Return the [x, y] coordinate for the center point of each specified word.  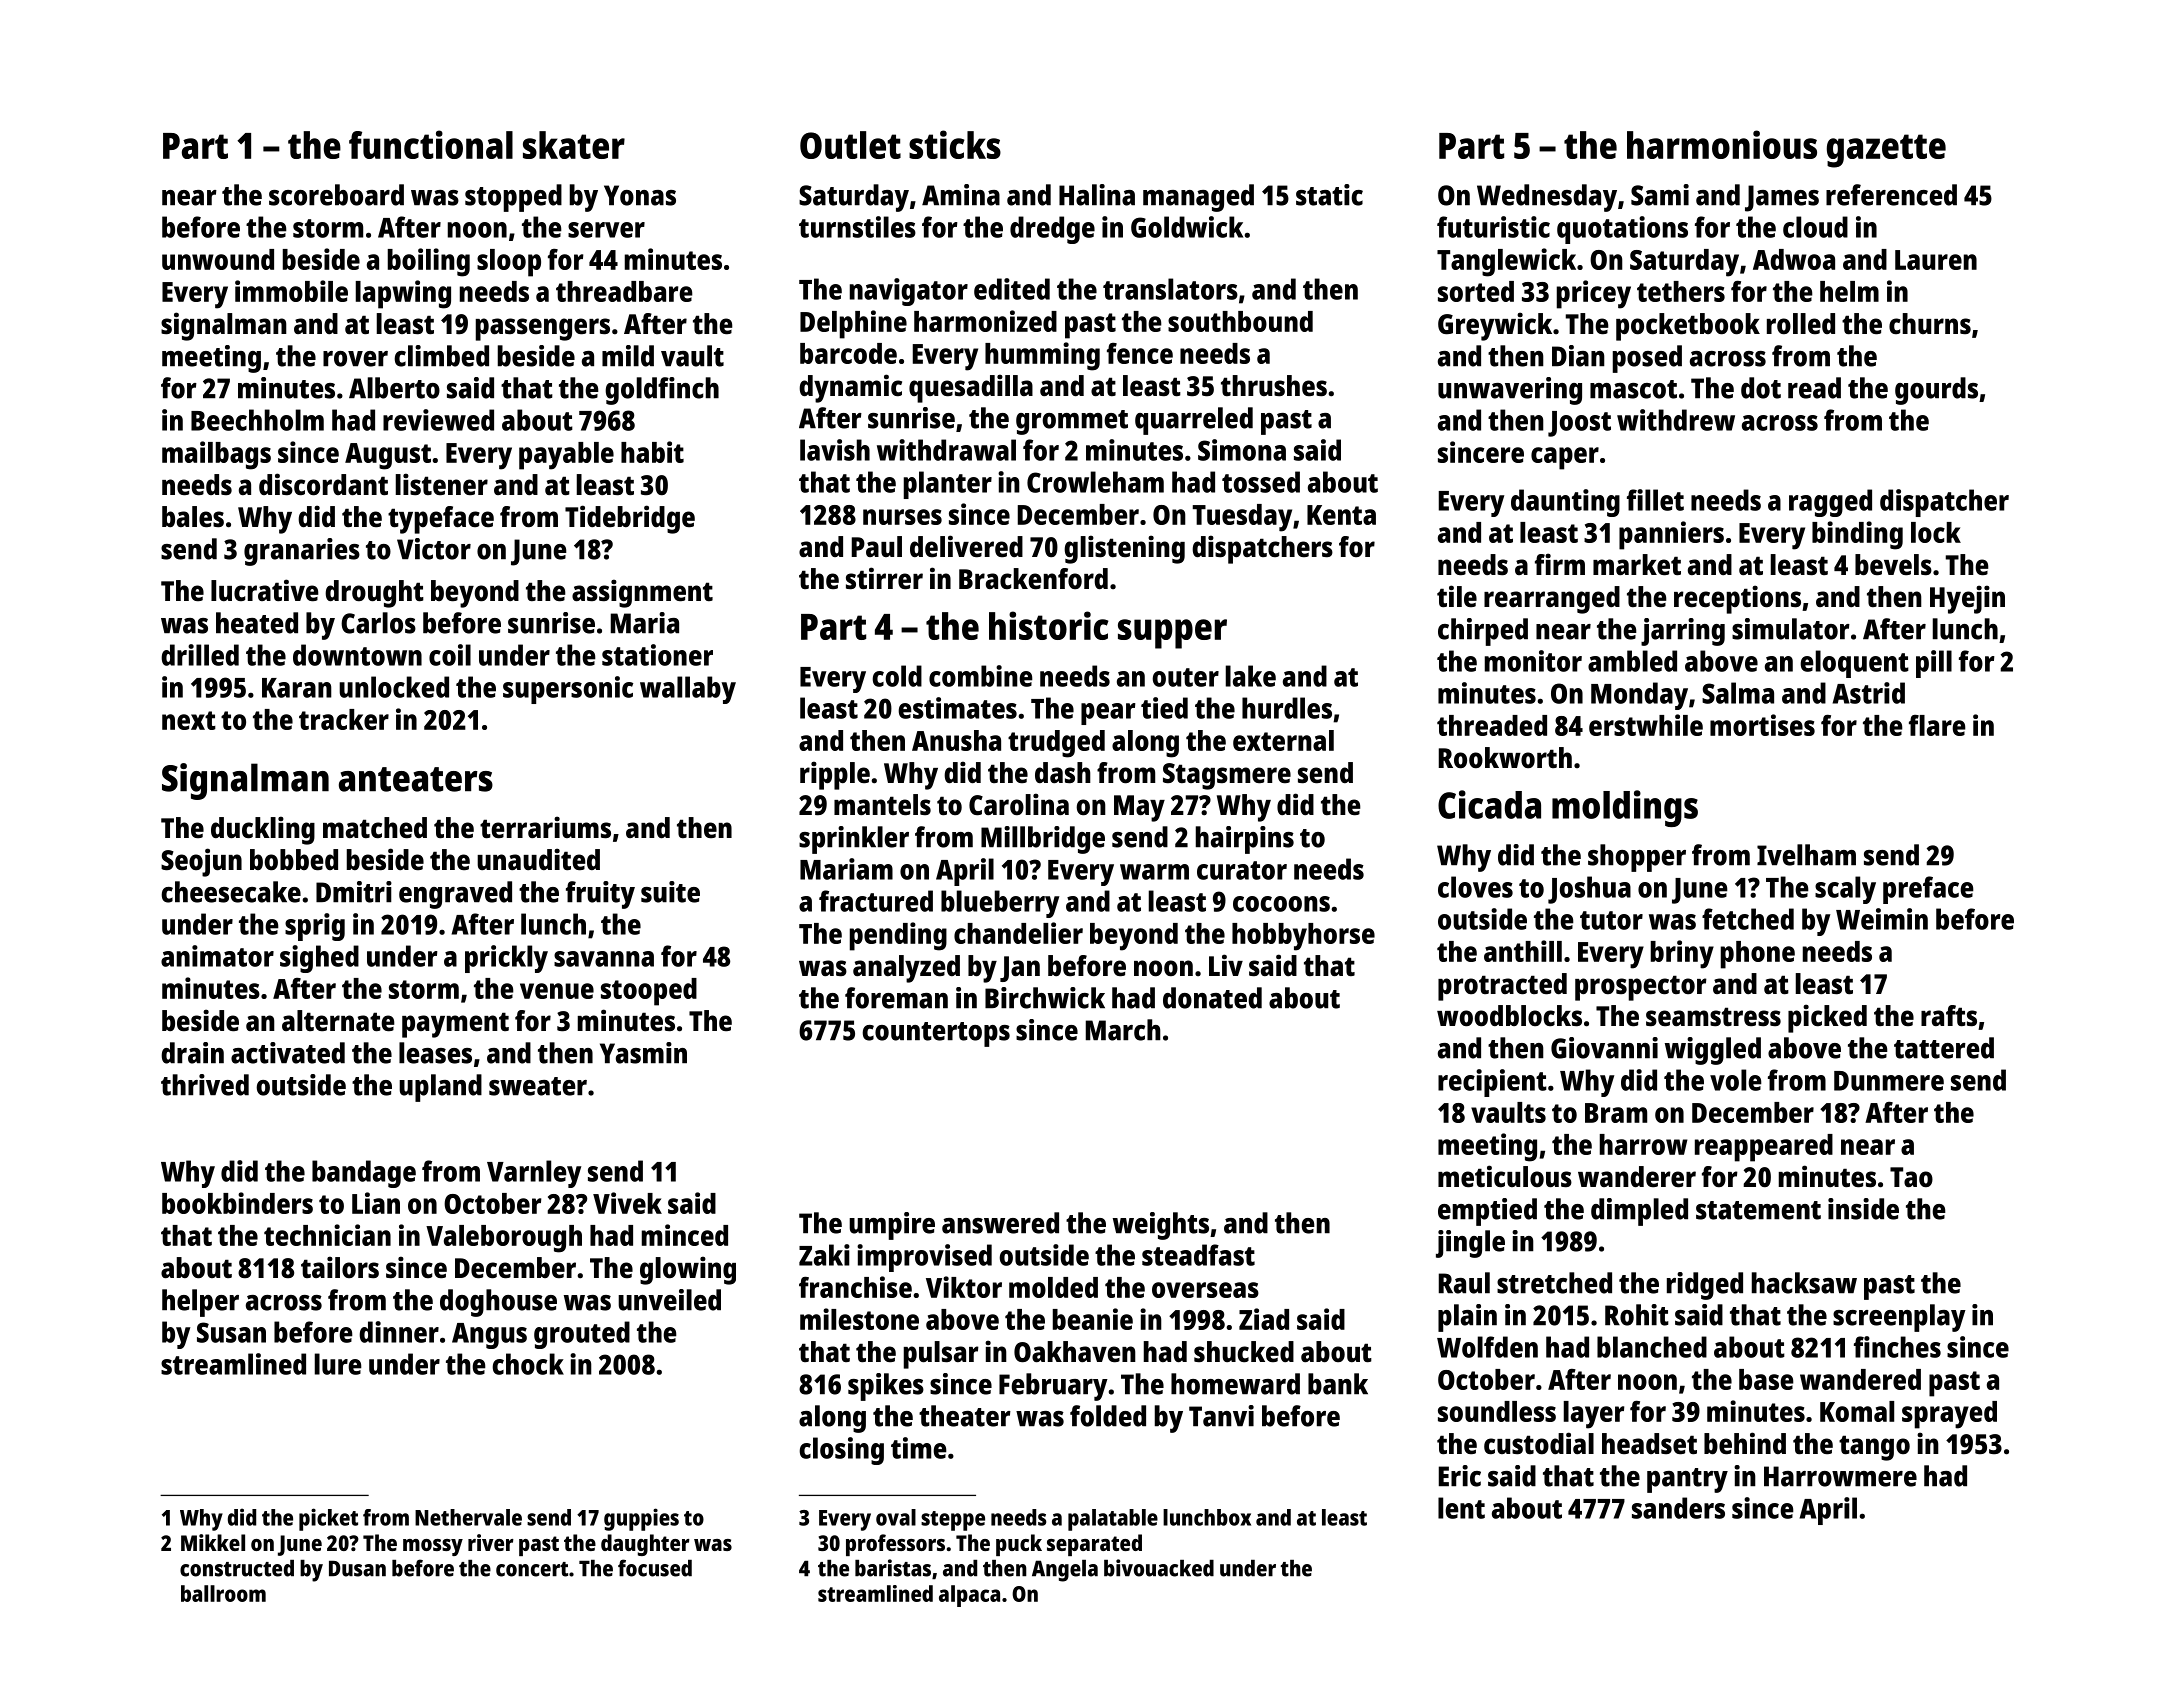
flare [1937, 725]
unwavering [1510, 391]
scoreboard [336, 195]
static [1329, 195]
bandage [364, 1174]
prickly [506, 959]
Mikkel [213, 1542]
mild [628, 356]
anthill [1523, 951]
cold [897, 676]
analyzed [906, 969]
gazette [1886, 151]
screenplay [1899, 1318]
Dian [1578, 356]
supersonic [568, 690]
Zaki [824, 1255]
